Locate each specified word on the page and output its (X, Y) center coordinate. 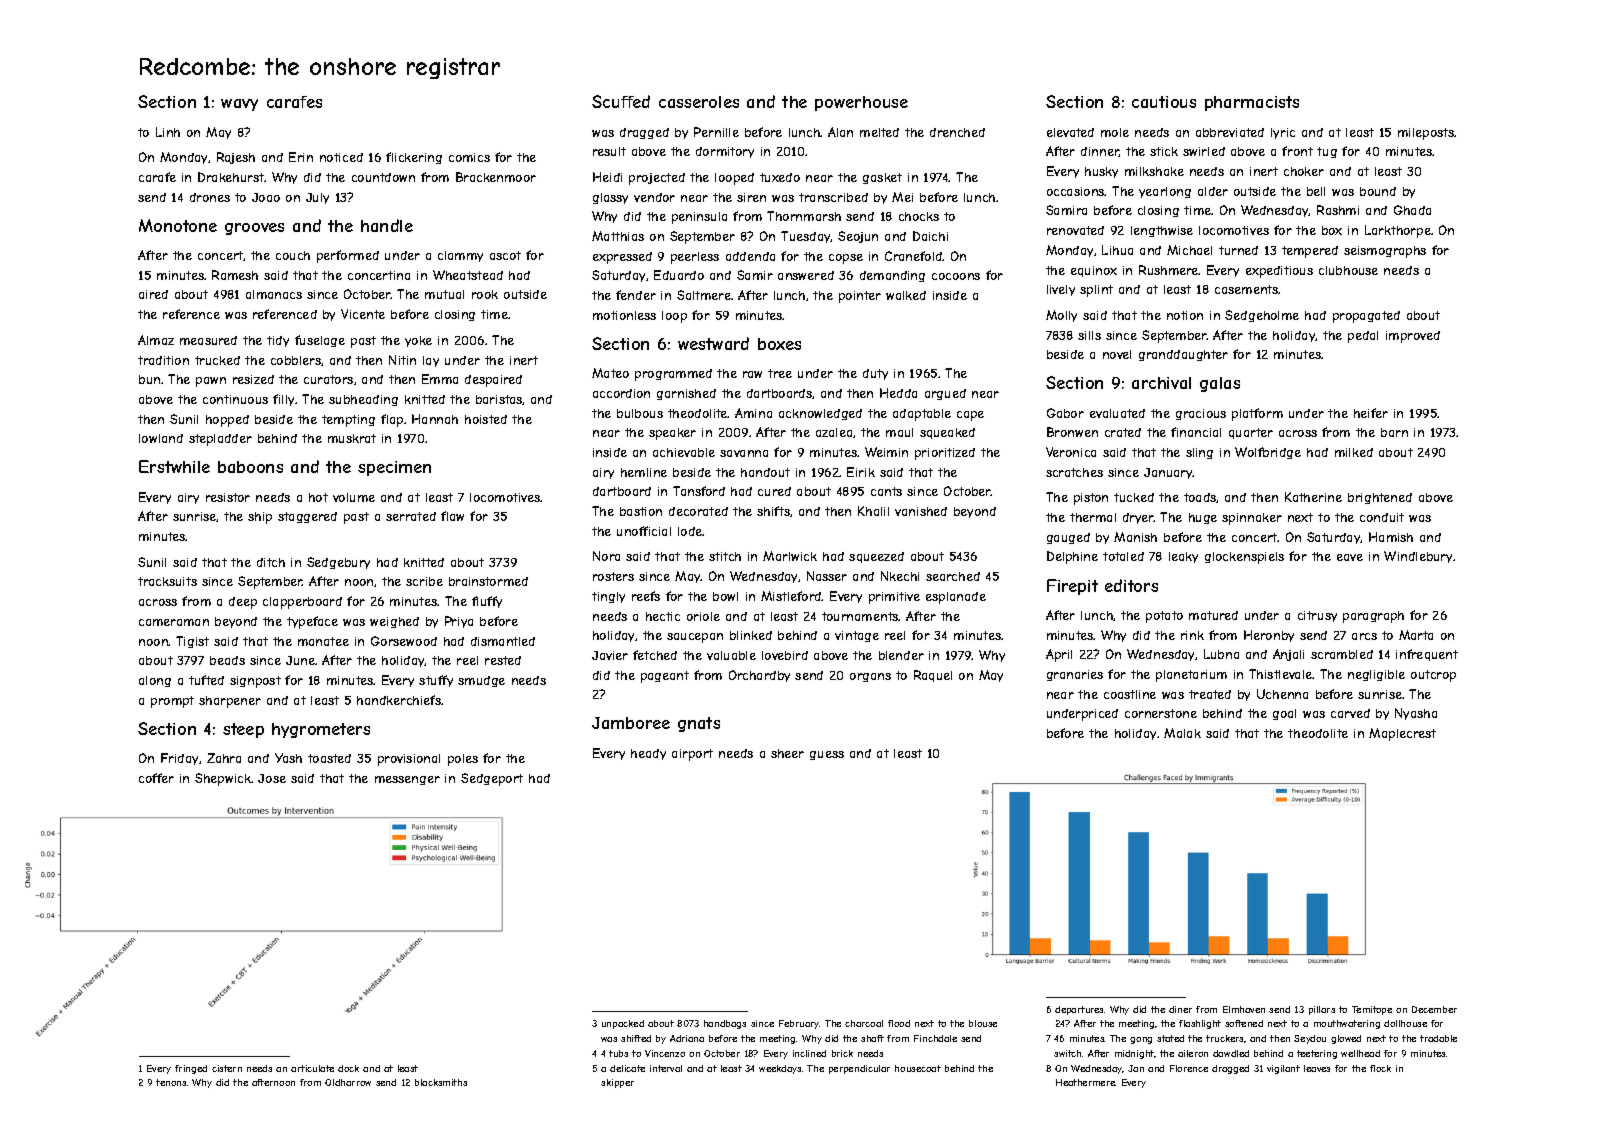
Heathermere (1085, 1082)
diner (1180, 1009)
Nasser (827, 576)
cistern (227, 1068)
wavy (239, 105)
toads (1200, 498)
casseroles (699, 102)
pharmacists (1252, 103)
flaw (452, 516)
